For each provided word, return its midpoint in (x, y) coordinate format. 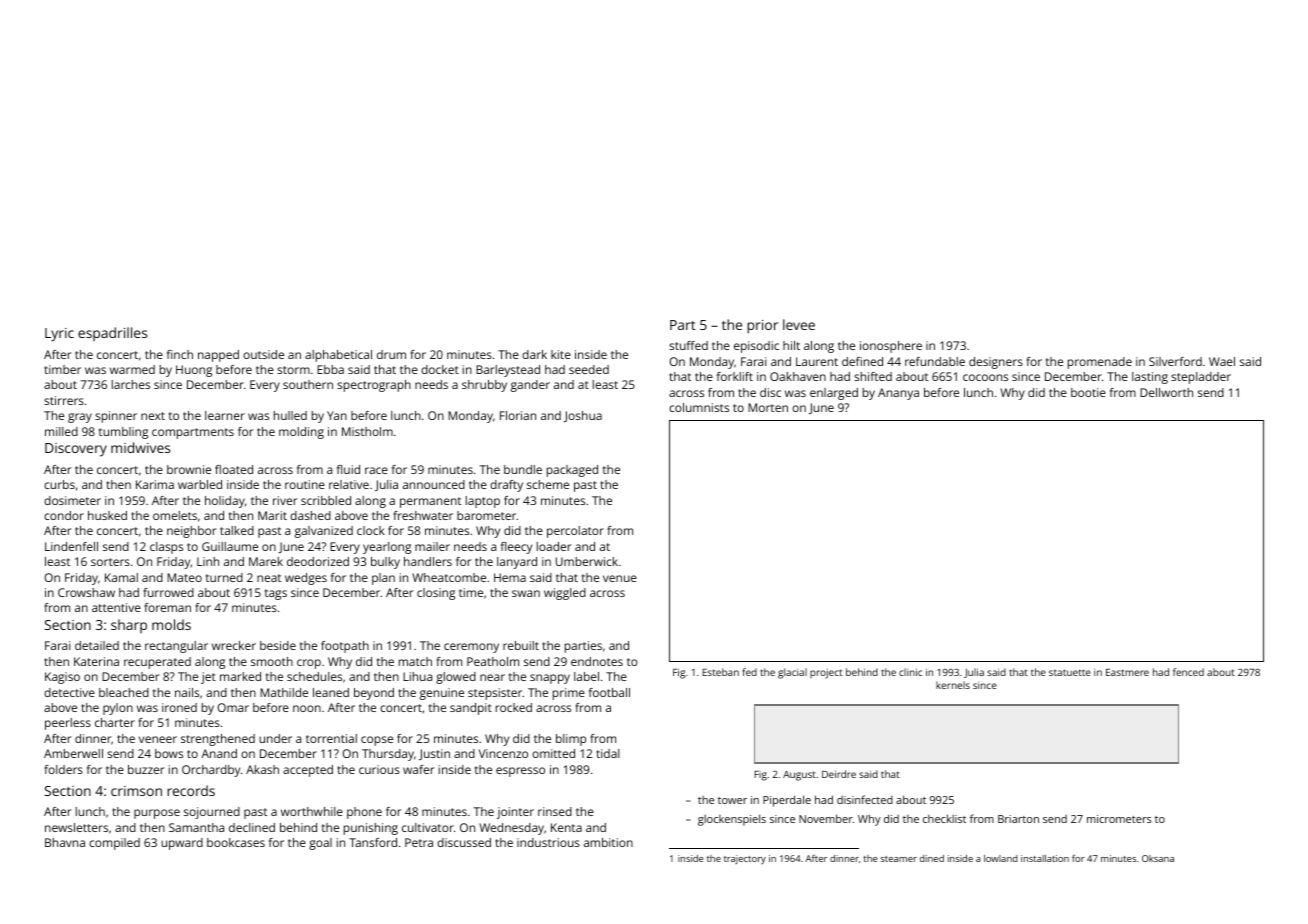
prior (762, 327)
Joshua (583, 416)
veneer (158, 739)
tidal (608, 753)
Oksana (1158, 858)
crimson (136, 791)
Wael (1222, 361)
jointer (515, 813)
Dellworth (1166, 392)
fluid (348, 469)
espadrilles (112, 334)
